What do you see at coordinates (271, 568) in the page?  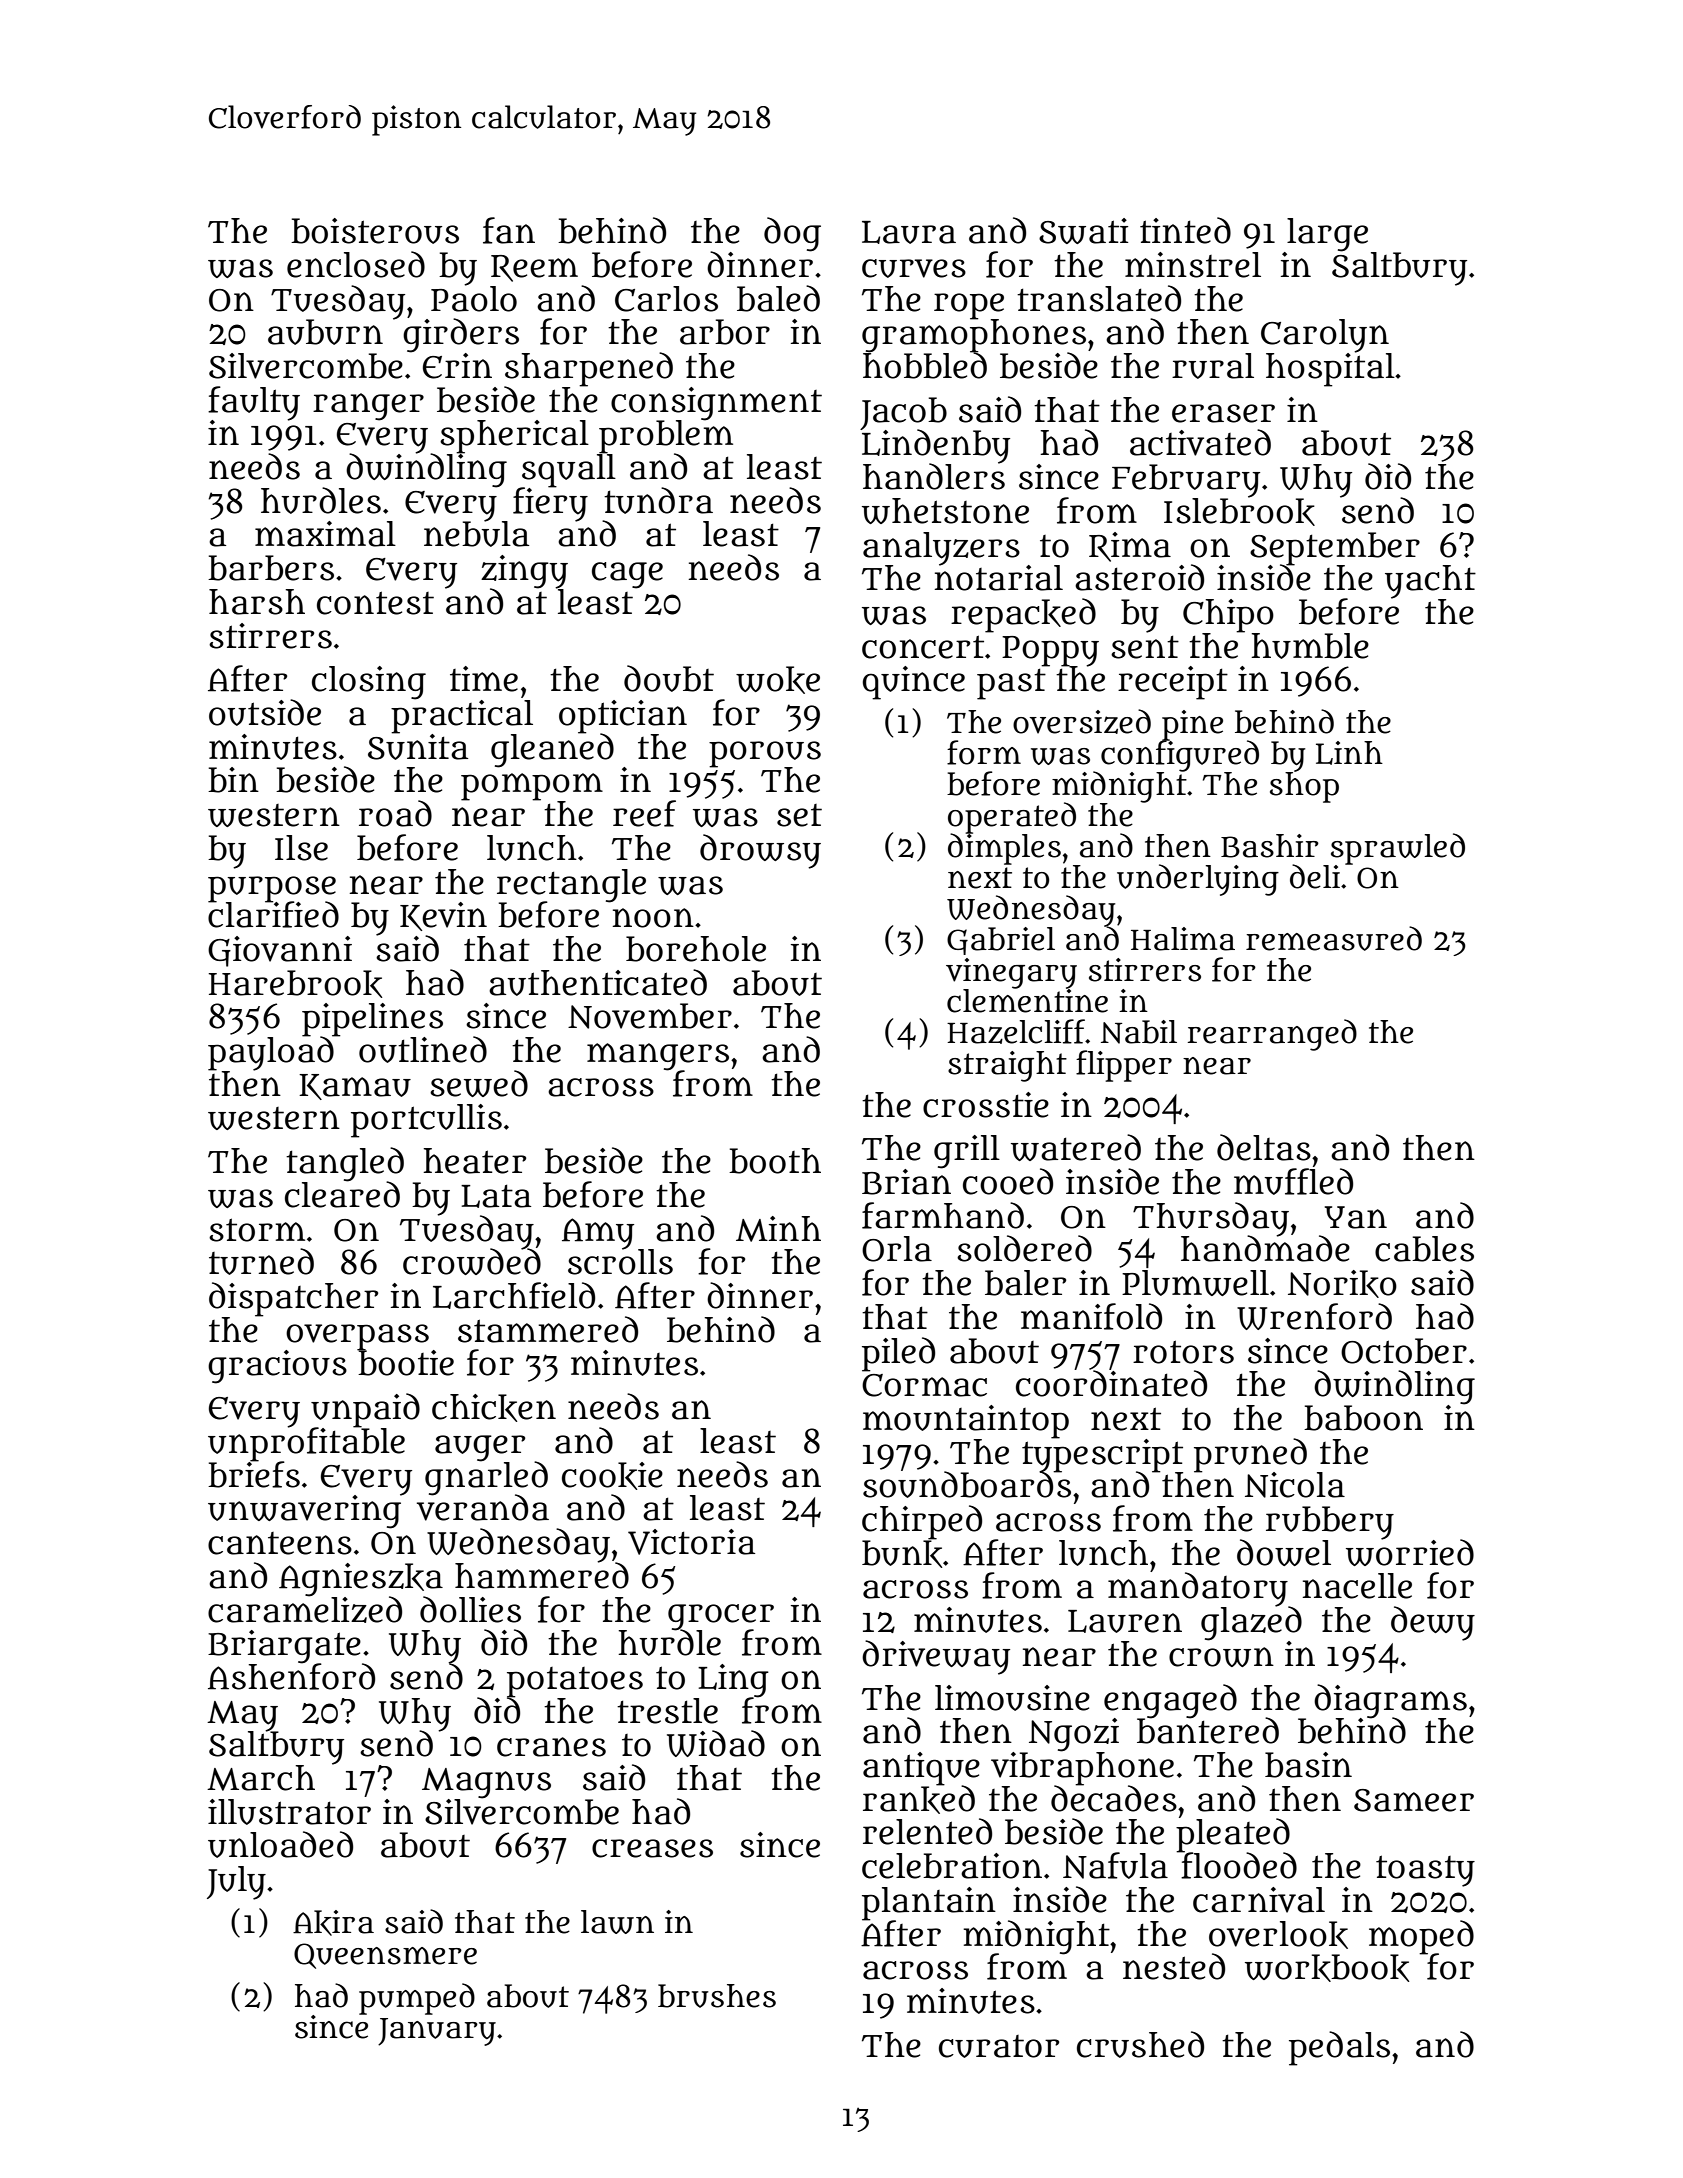 I see `barbers` at bounding box center [271, 568].
